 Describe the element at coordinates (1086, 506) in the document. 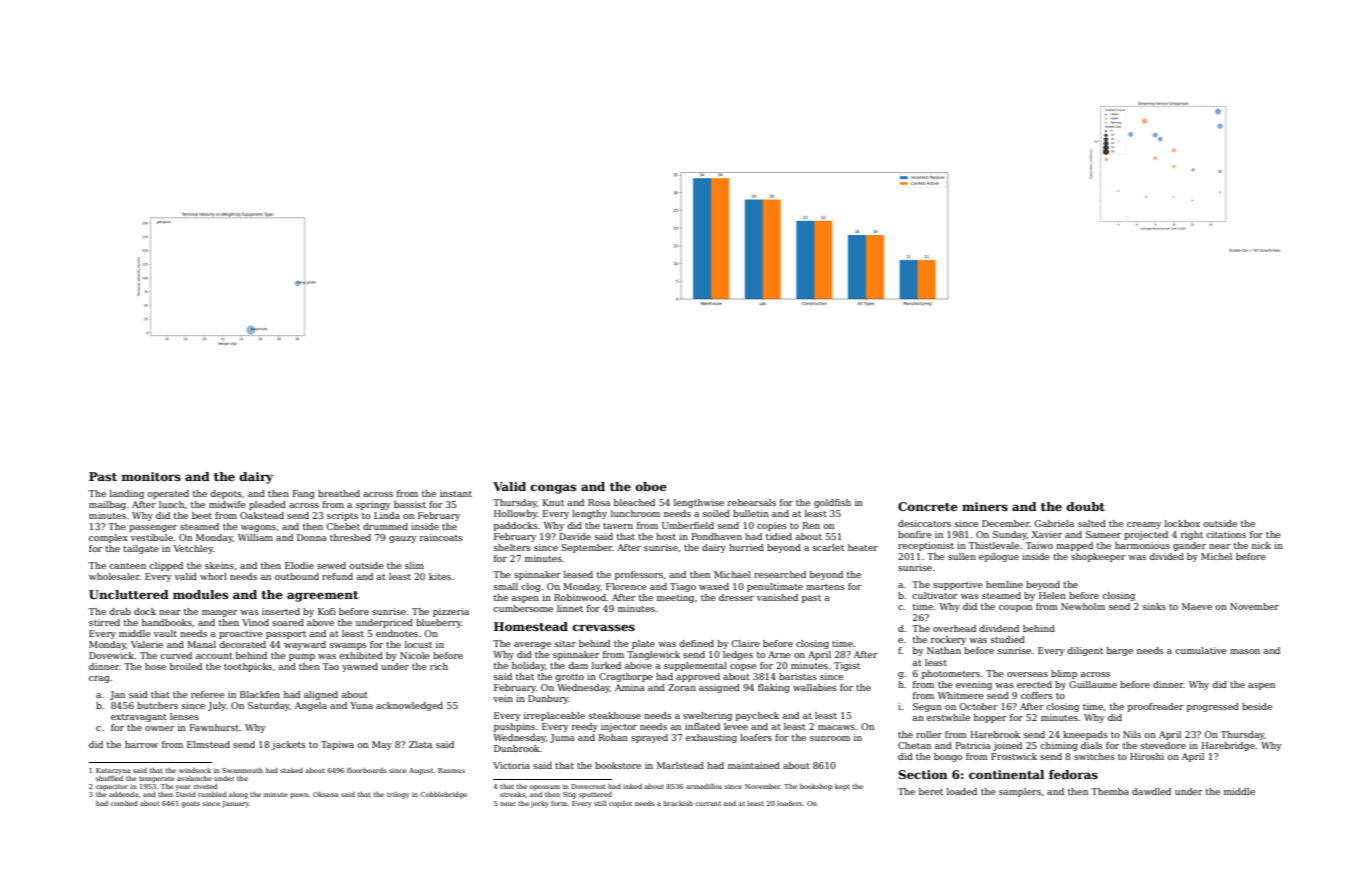

I see `doubt` at that location.
